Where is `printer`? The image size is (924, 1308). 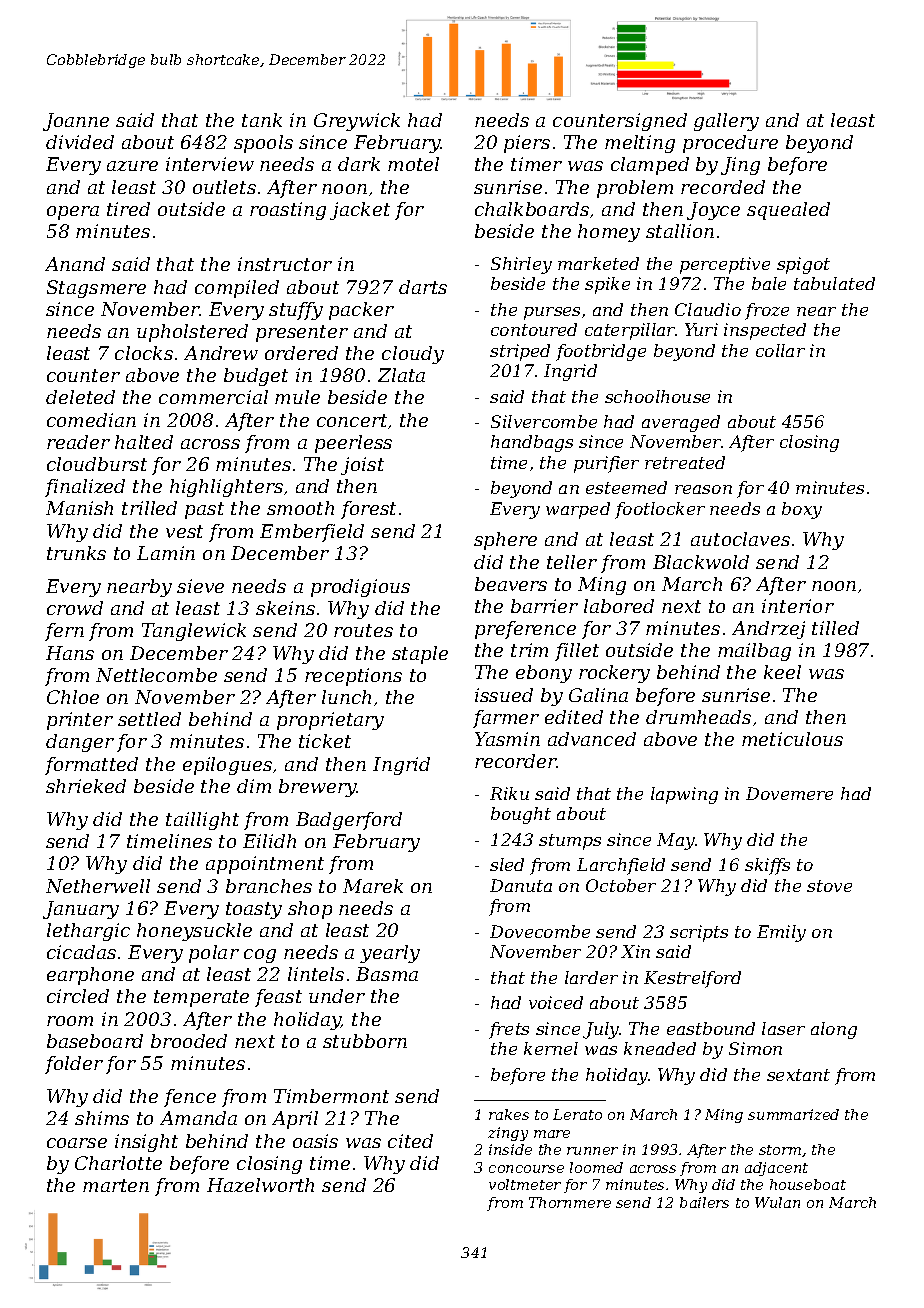 printer is located at coordinates (80, 721).
